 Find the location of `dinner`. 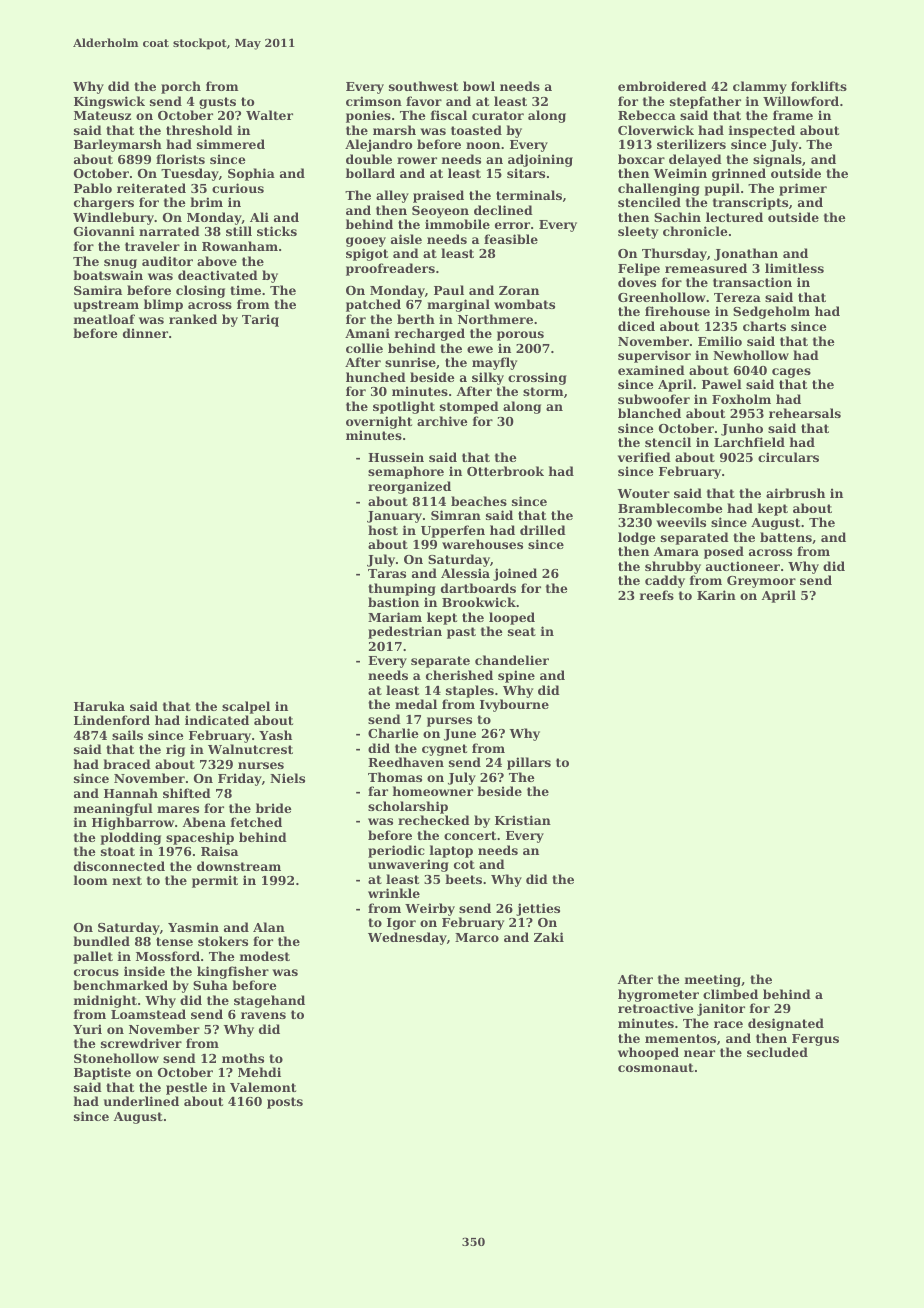

dinner is located at coordinates (145, 333).
